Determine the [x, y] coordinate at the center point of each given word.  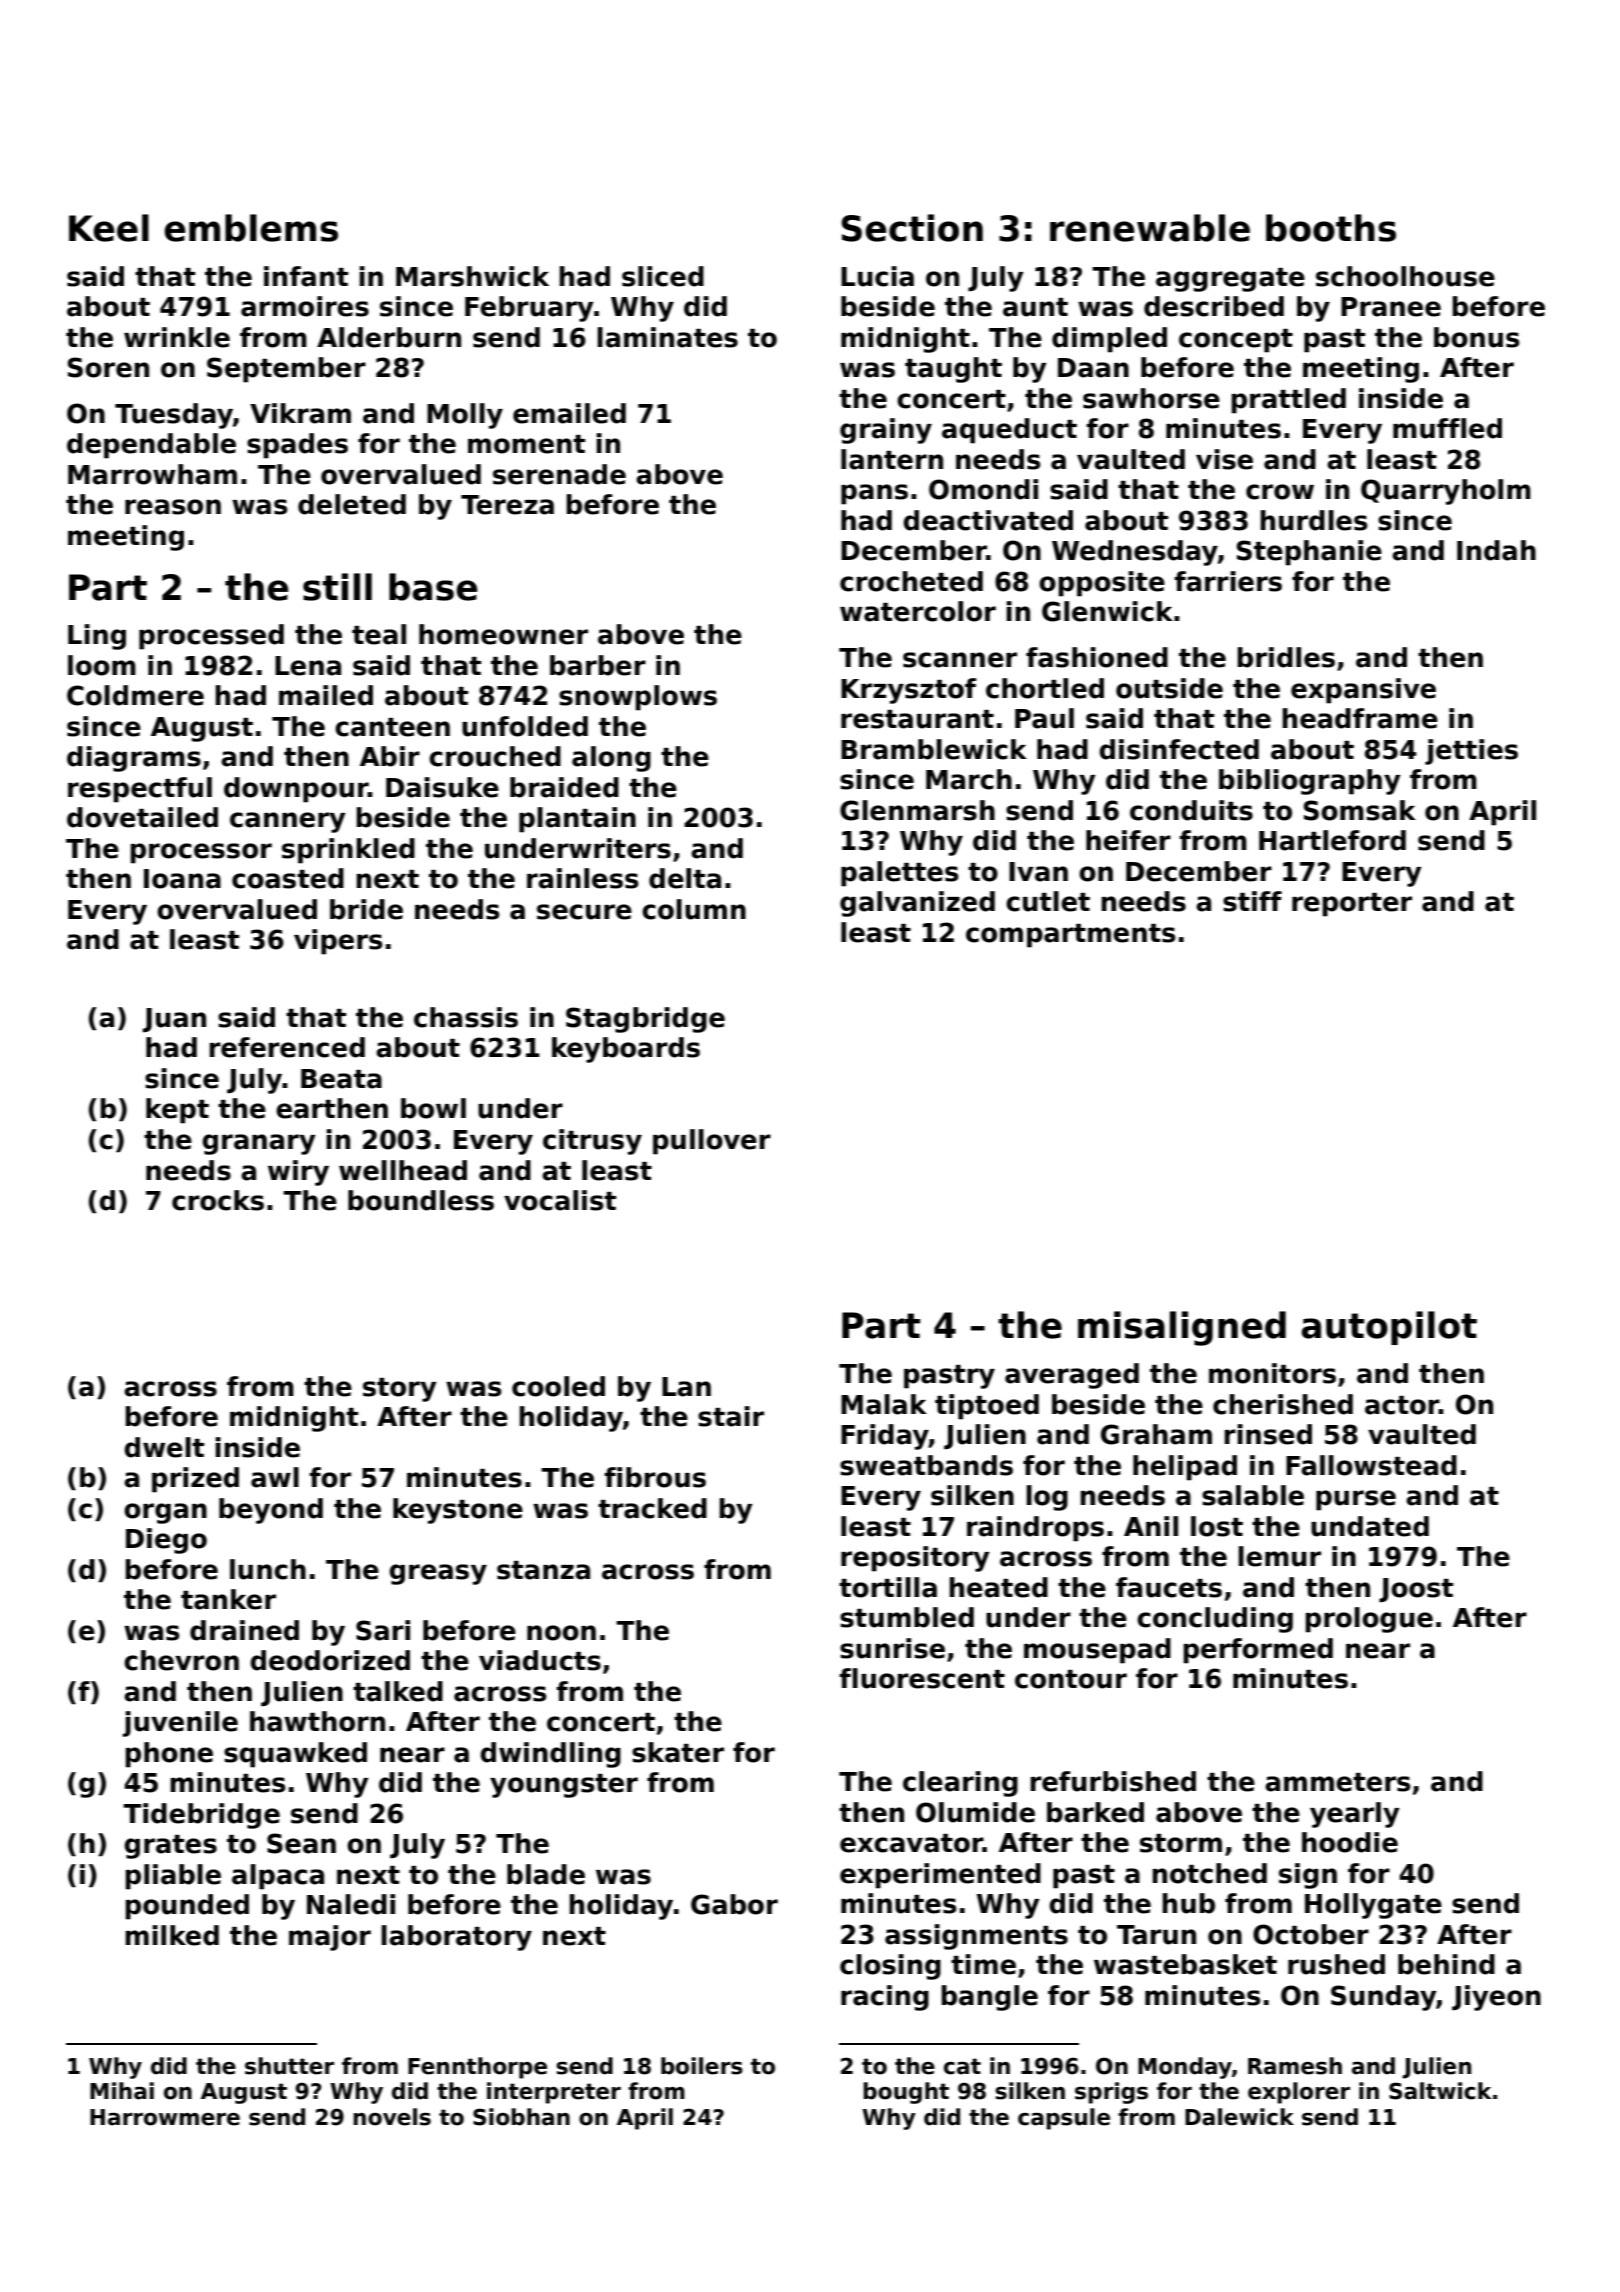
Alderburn [389, 337]
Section [912, 228]
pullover [712, 1142]
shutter [289, 2066]
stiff [1252, 901]
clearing [960, 1784]
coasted [288, 878]
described [1214, 306]
